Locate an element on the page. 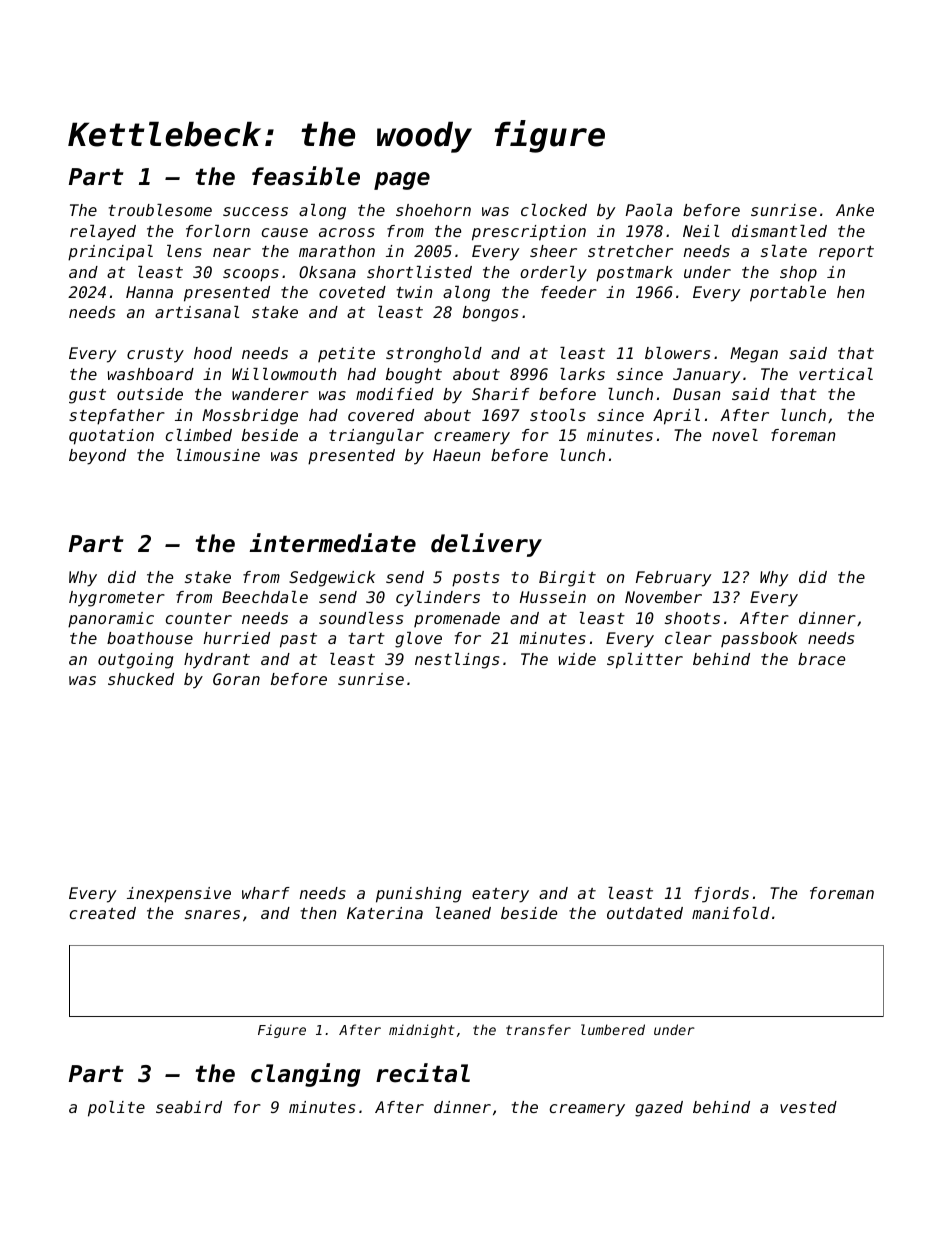 The height and width of the page is (1233, 952). covered is located at coordinates (381, 415).
